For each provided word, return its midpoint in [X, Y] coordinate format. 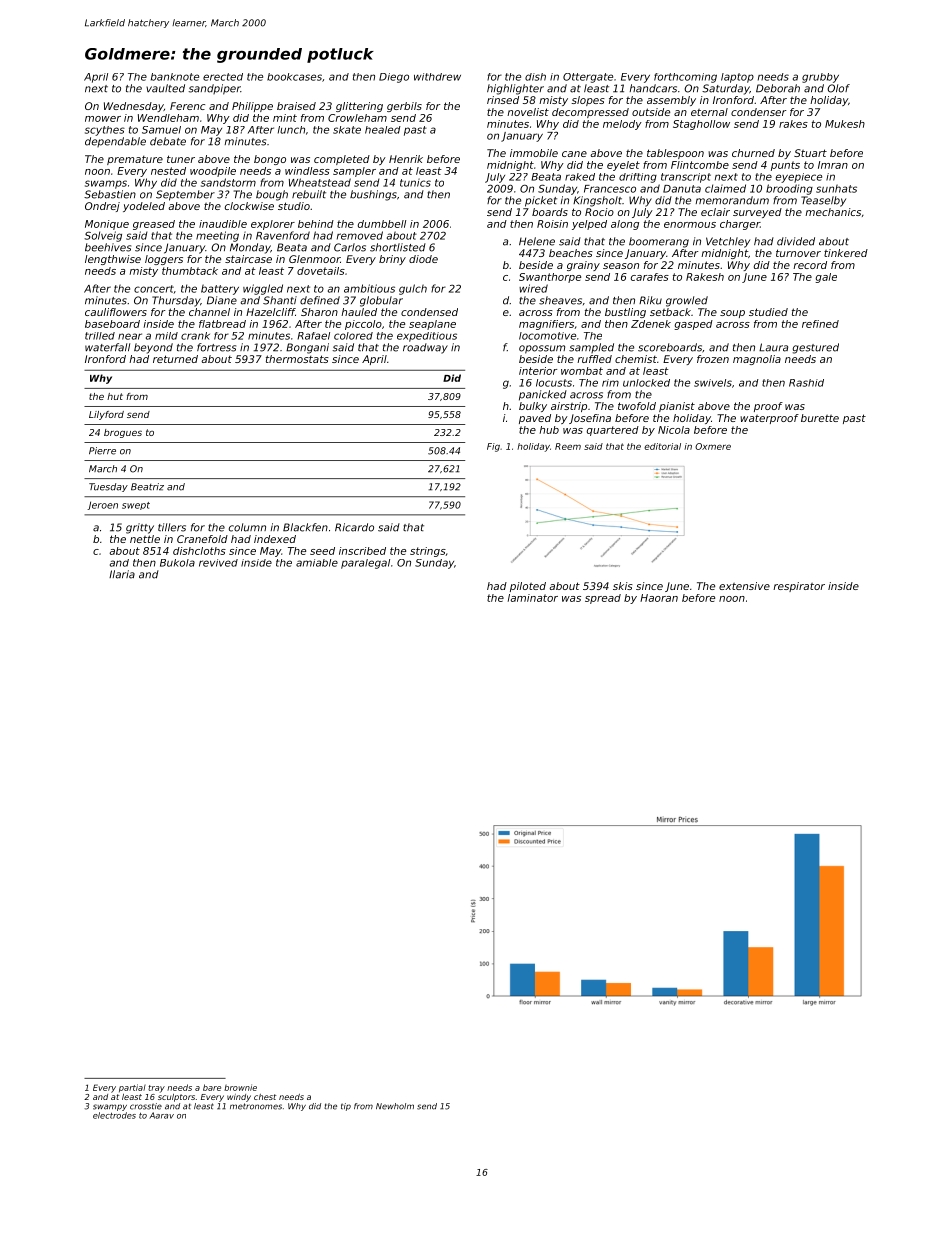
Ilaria [122, 574]
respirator [799, 587]
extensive [744, 586]
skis [623, 586]
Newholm [395, 1106]
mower [103, 119]
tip [346, 1107]
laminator [533, 598]
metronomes [256, 1106]
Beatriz [147, 487]
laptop [737, 78]
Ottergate [588, 78]
